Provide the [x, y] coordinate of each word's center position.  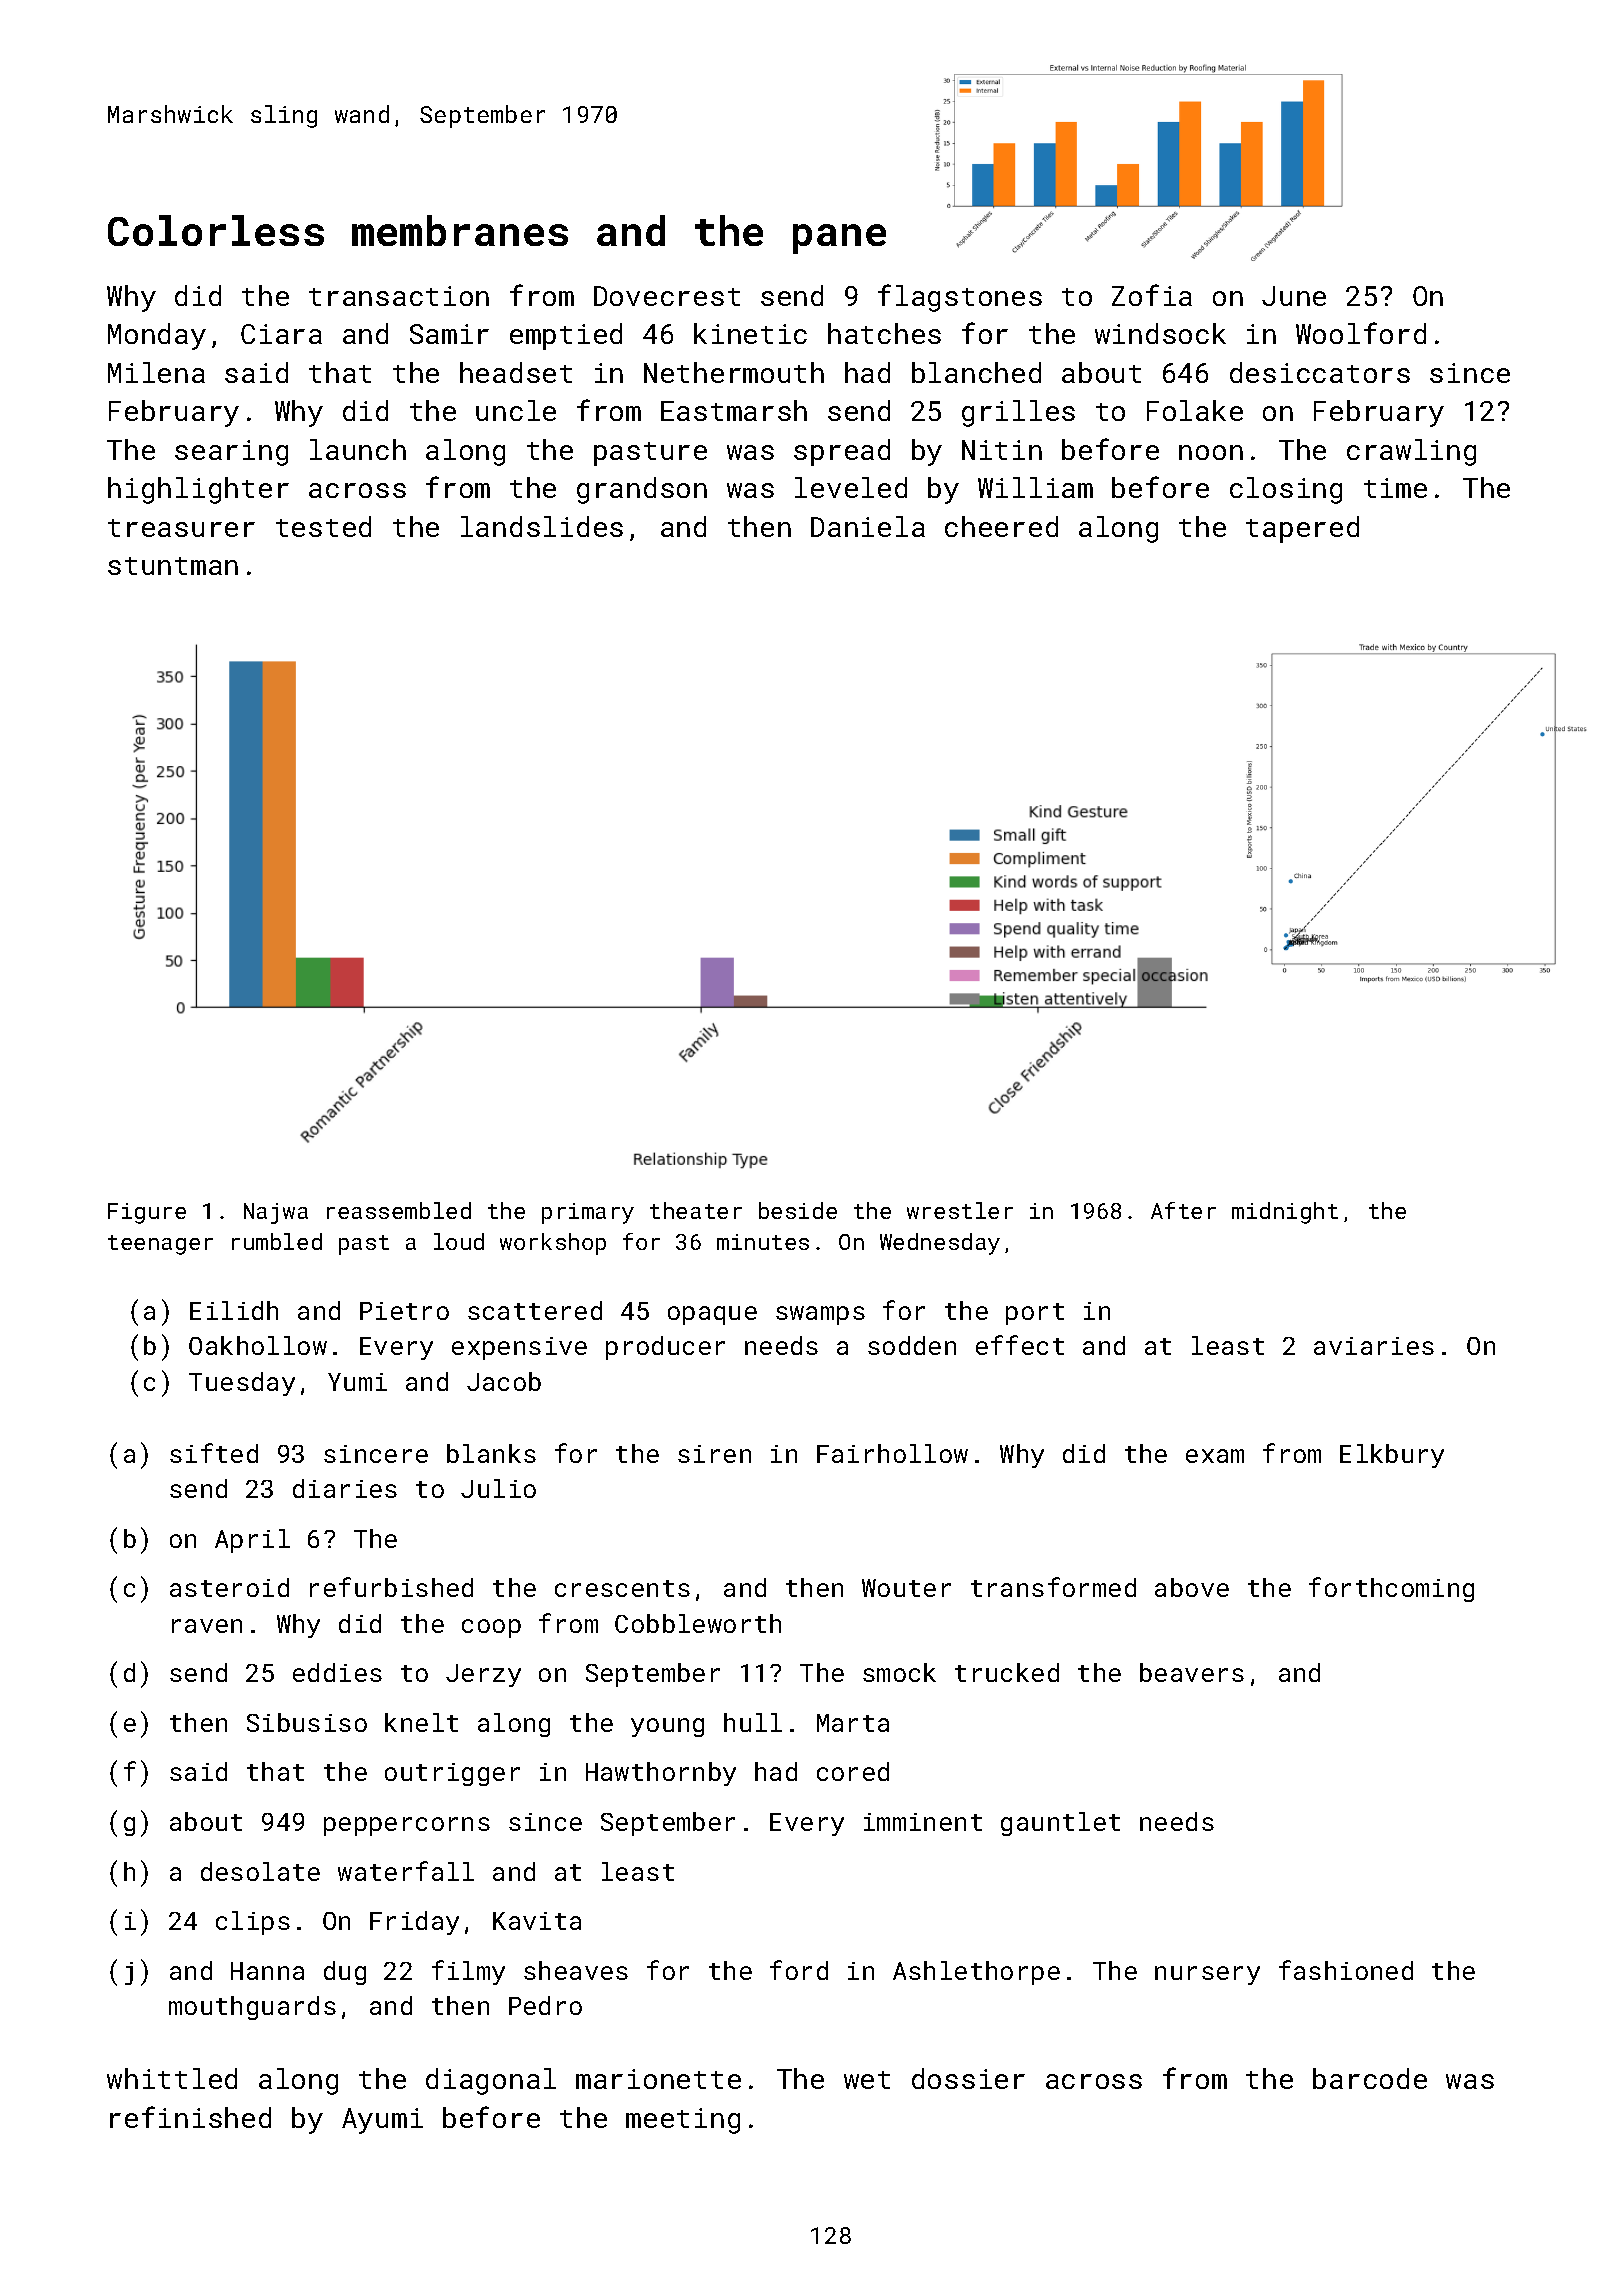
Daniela [868, 526]
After [1183, 1210]
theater [696, 1210]
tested [323, 526]
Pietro [404, 1311]
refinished [190, 2117]
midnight [1285, 1213]
